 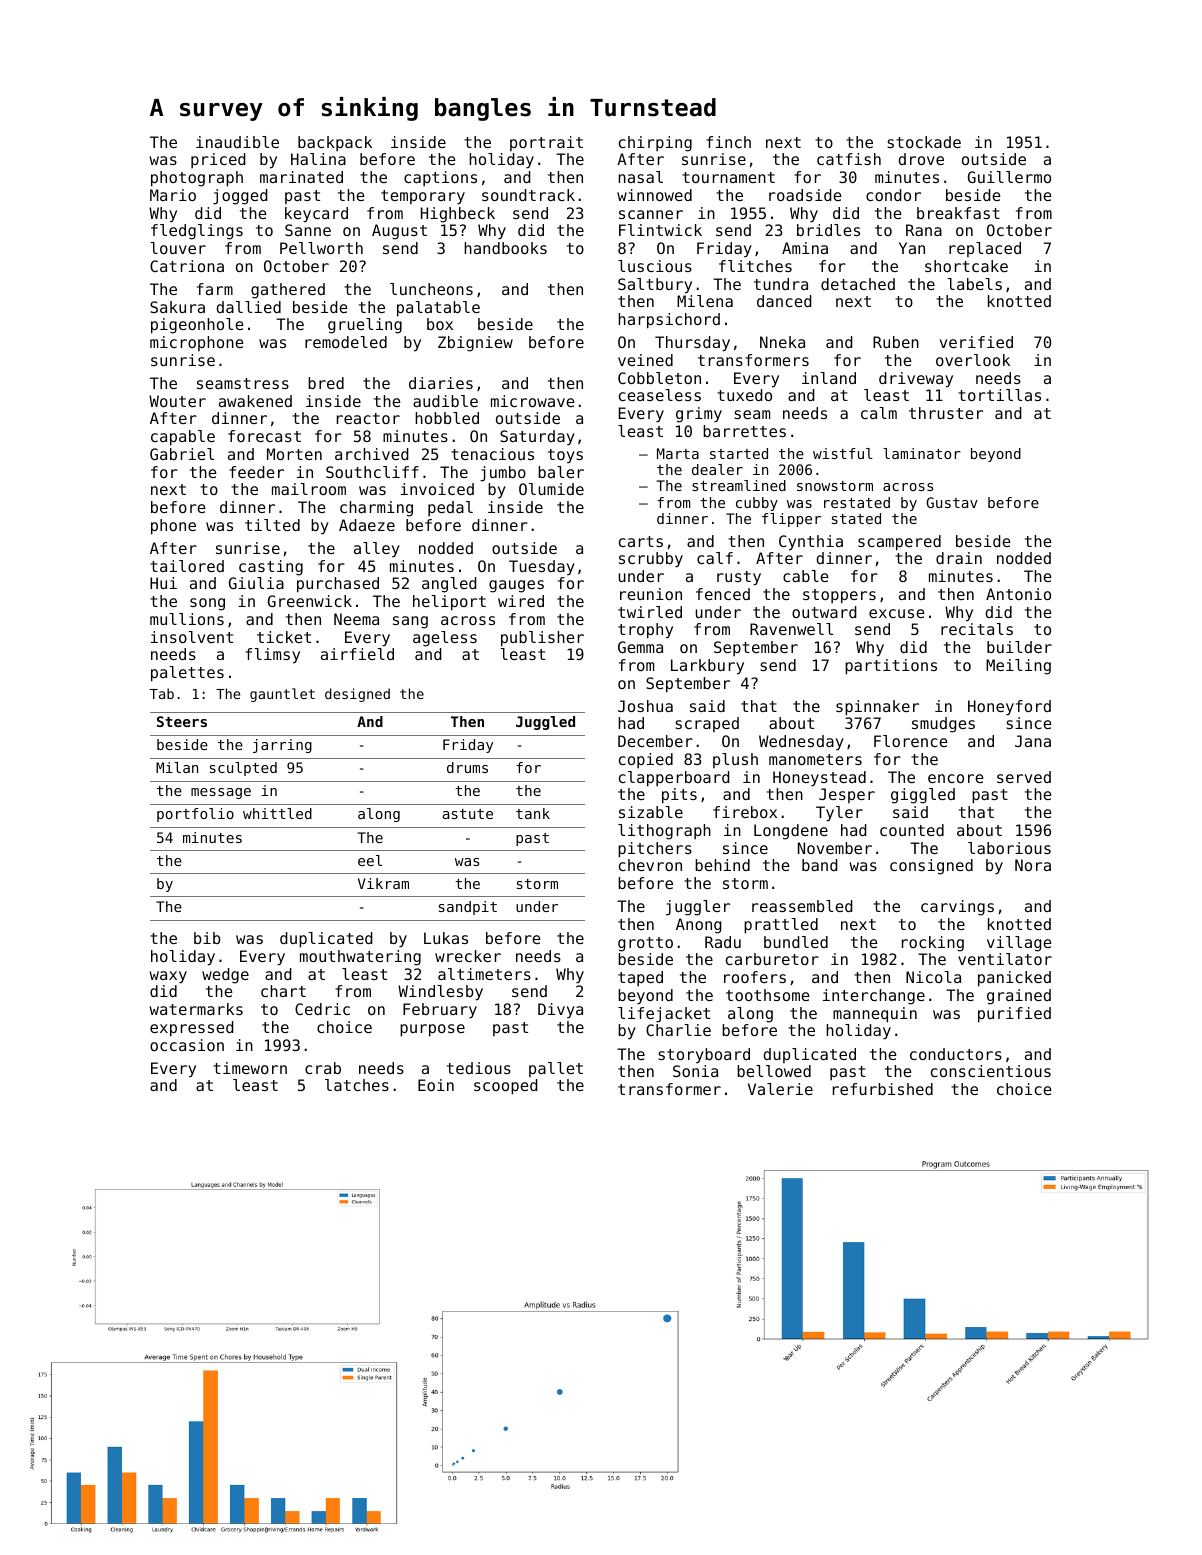 What do you see at coordinates (999, 395) in the screenshot?
I see `tortillas` at bounding box center [999, 395].
